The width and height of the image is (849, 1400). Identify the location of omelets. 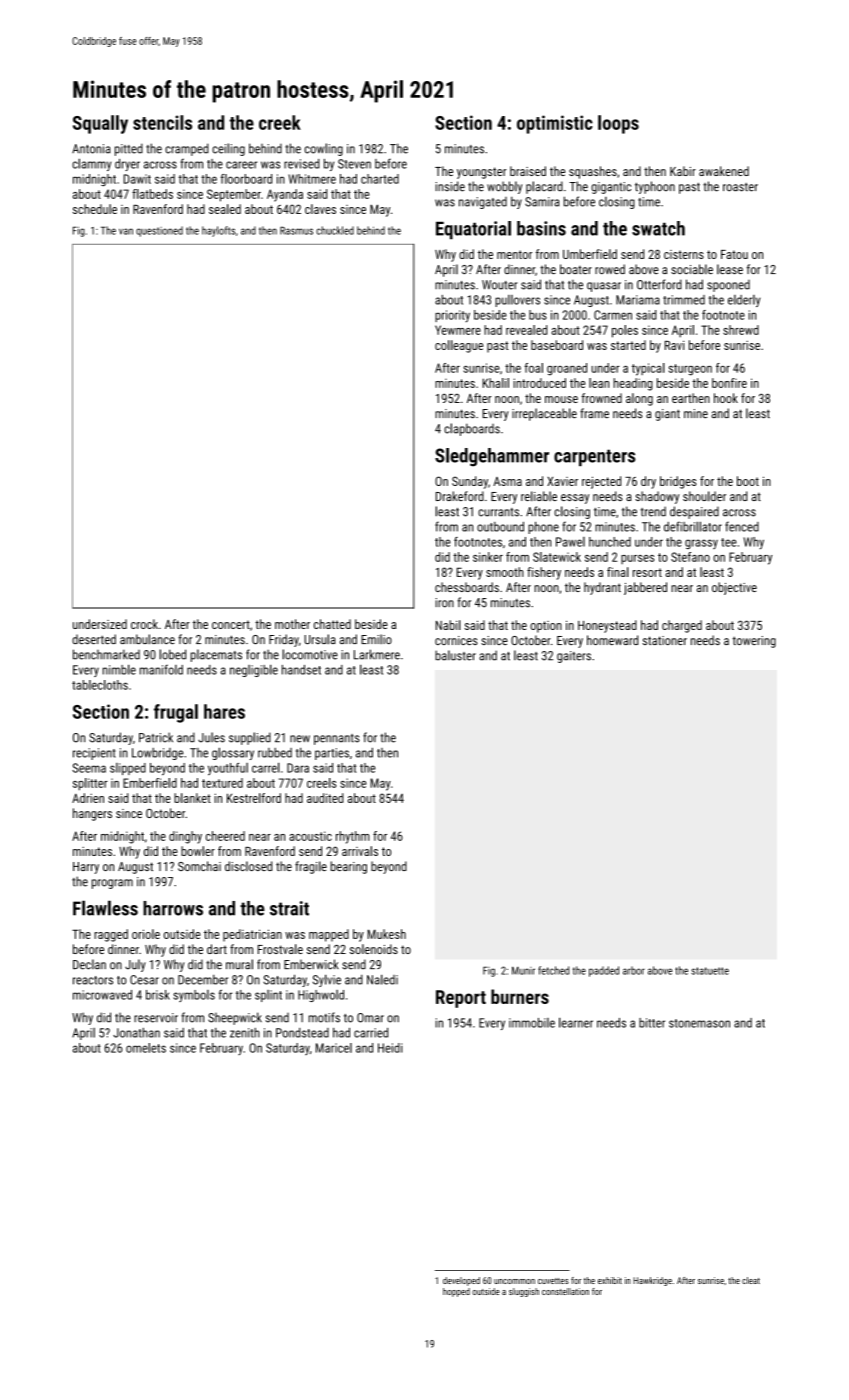
(146, 1048).
